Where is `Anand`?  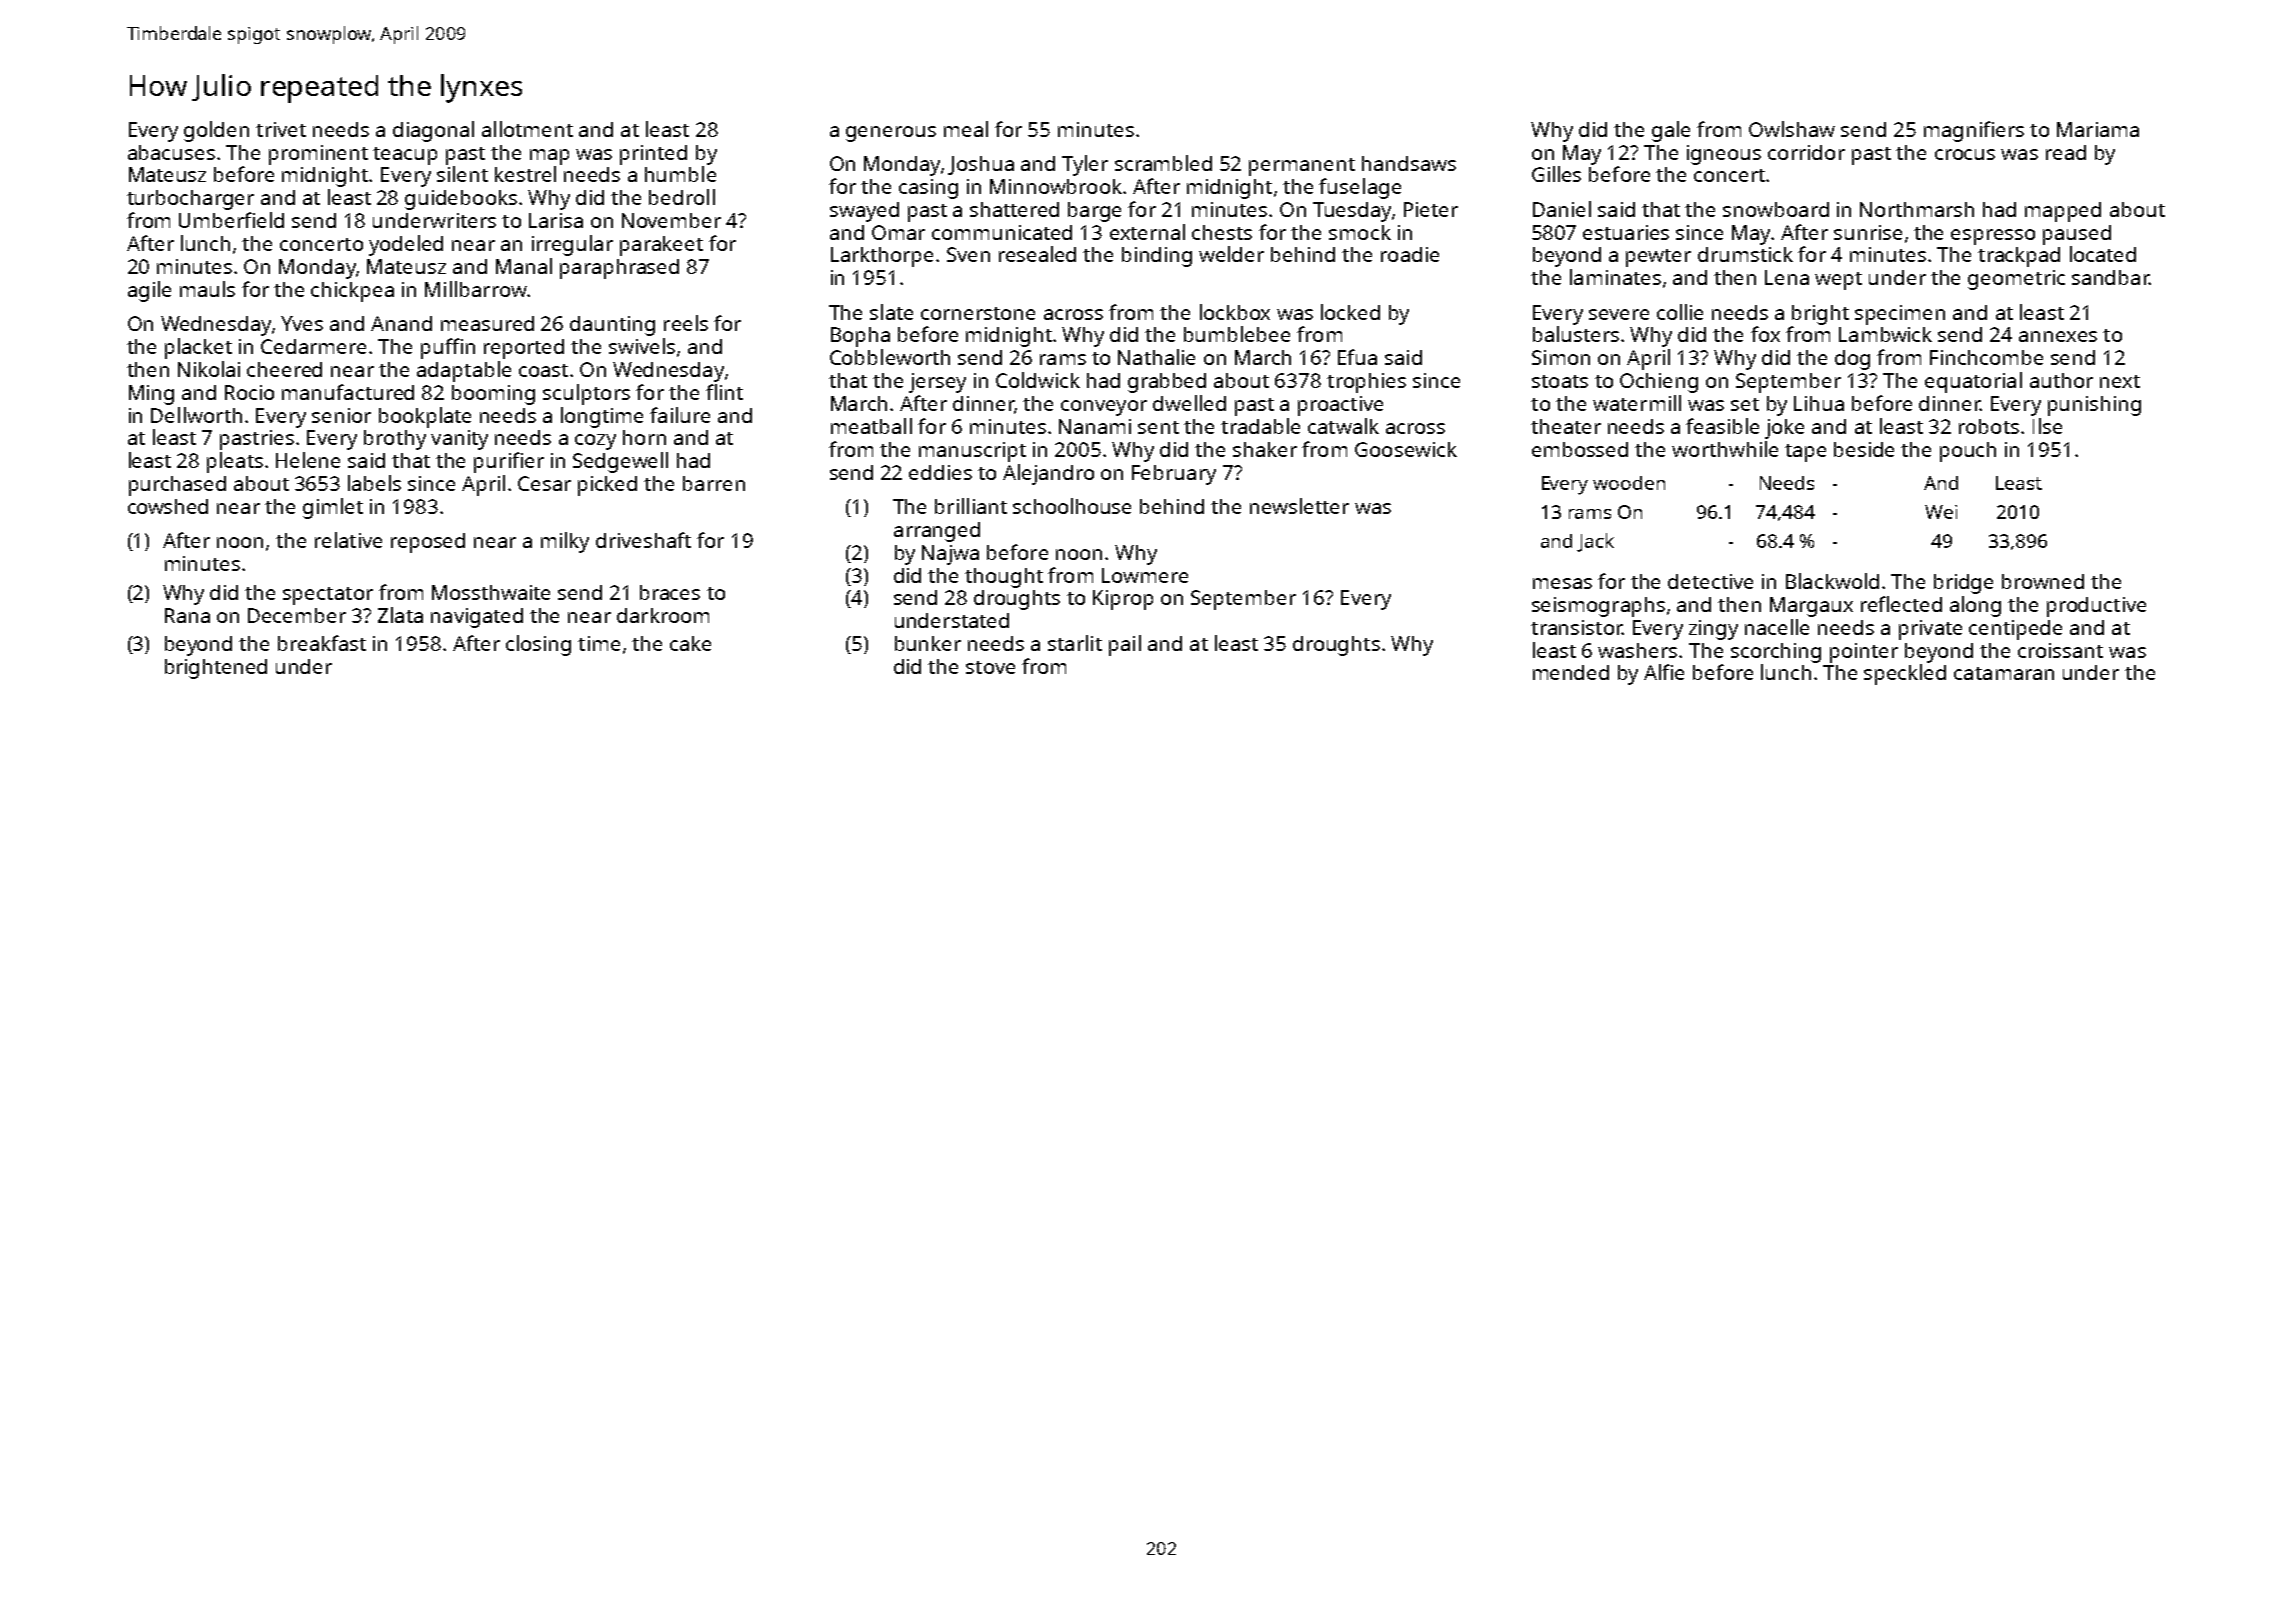 Anand is located at coordinates (401, 323).
